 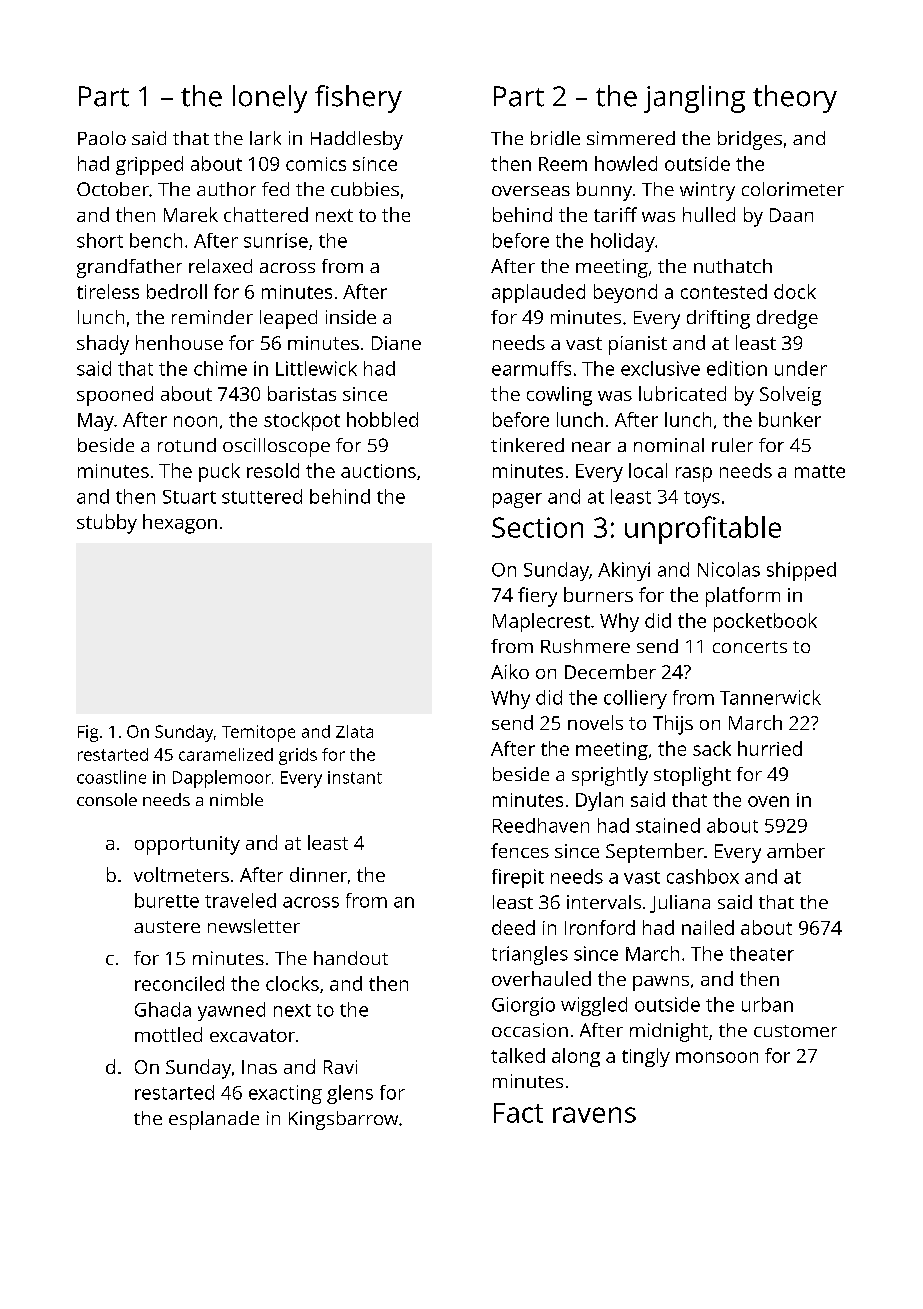 What do you see at coordinates (96, 422) in the screenshot?
I see `May` at bounding box center [96, 422].
